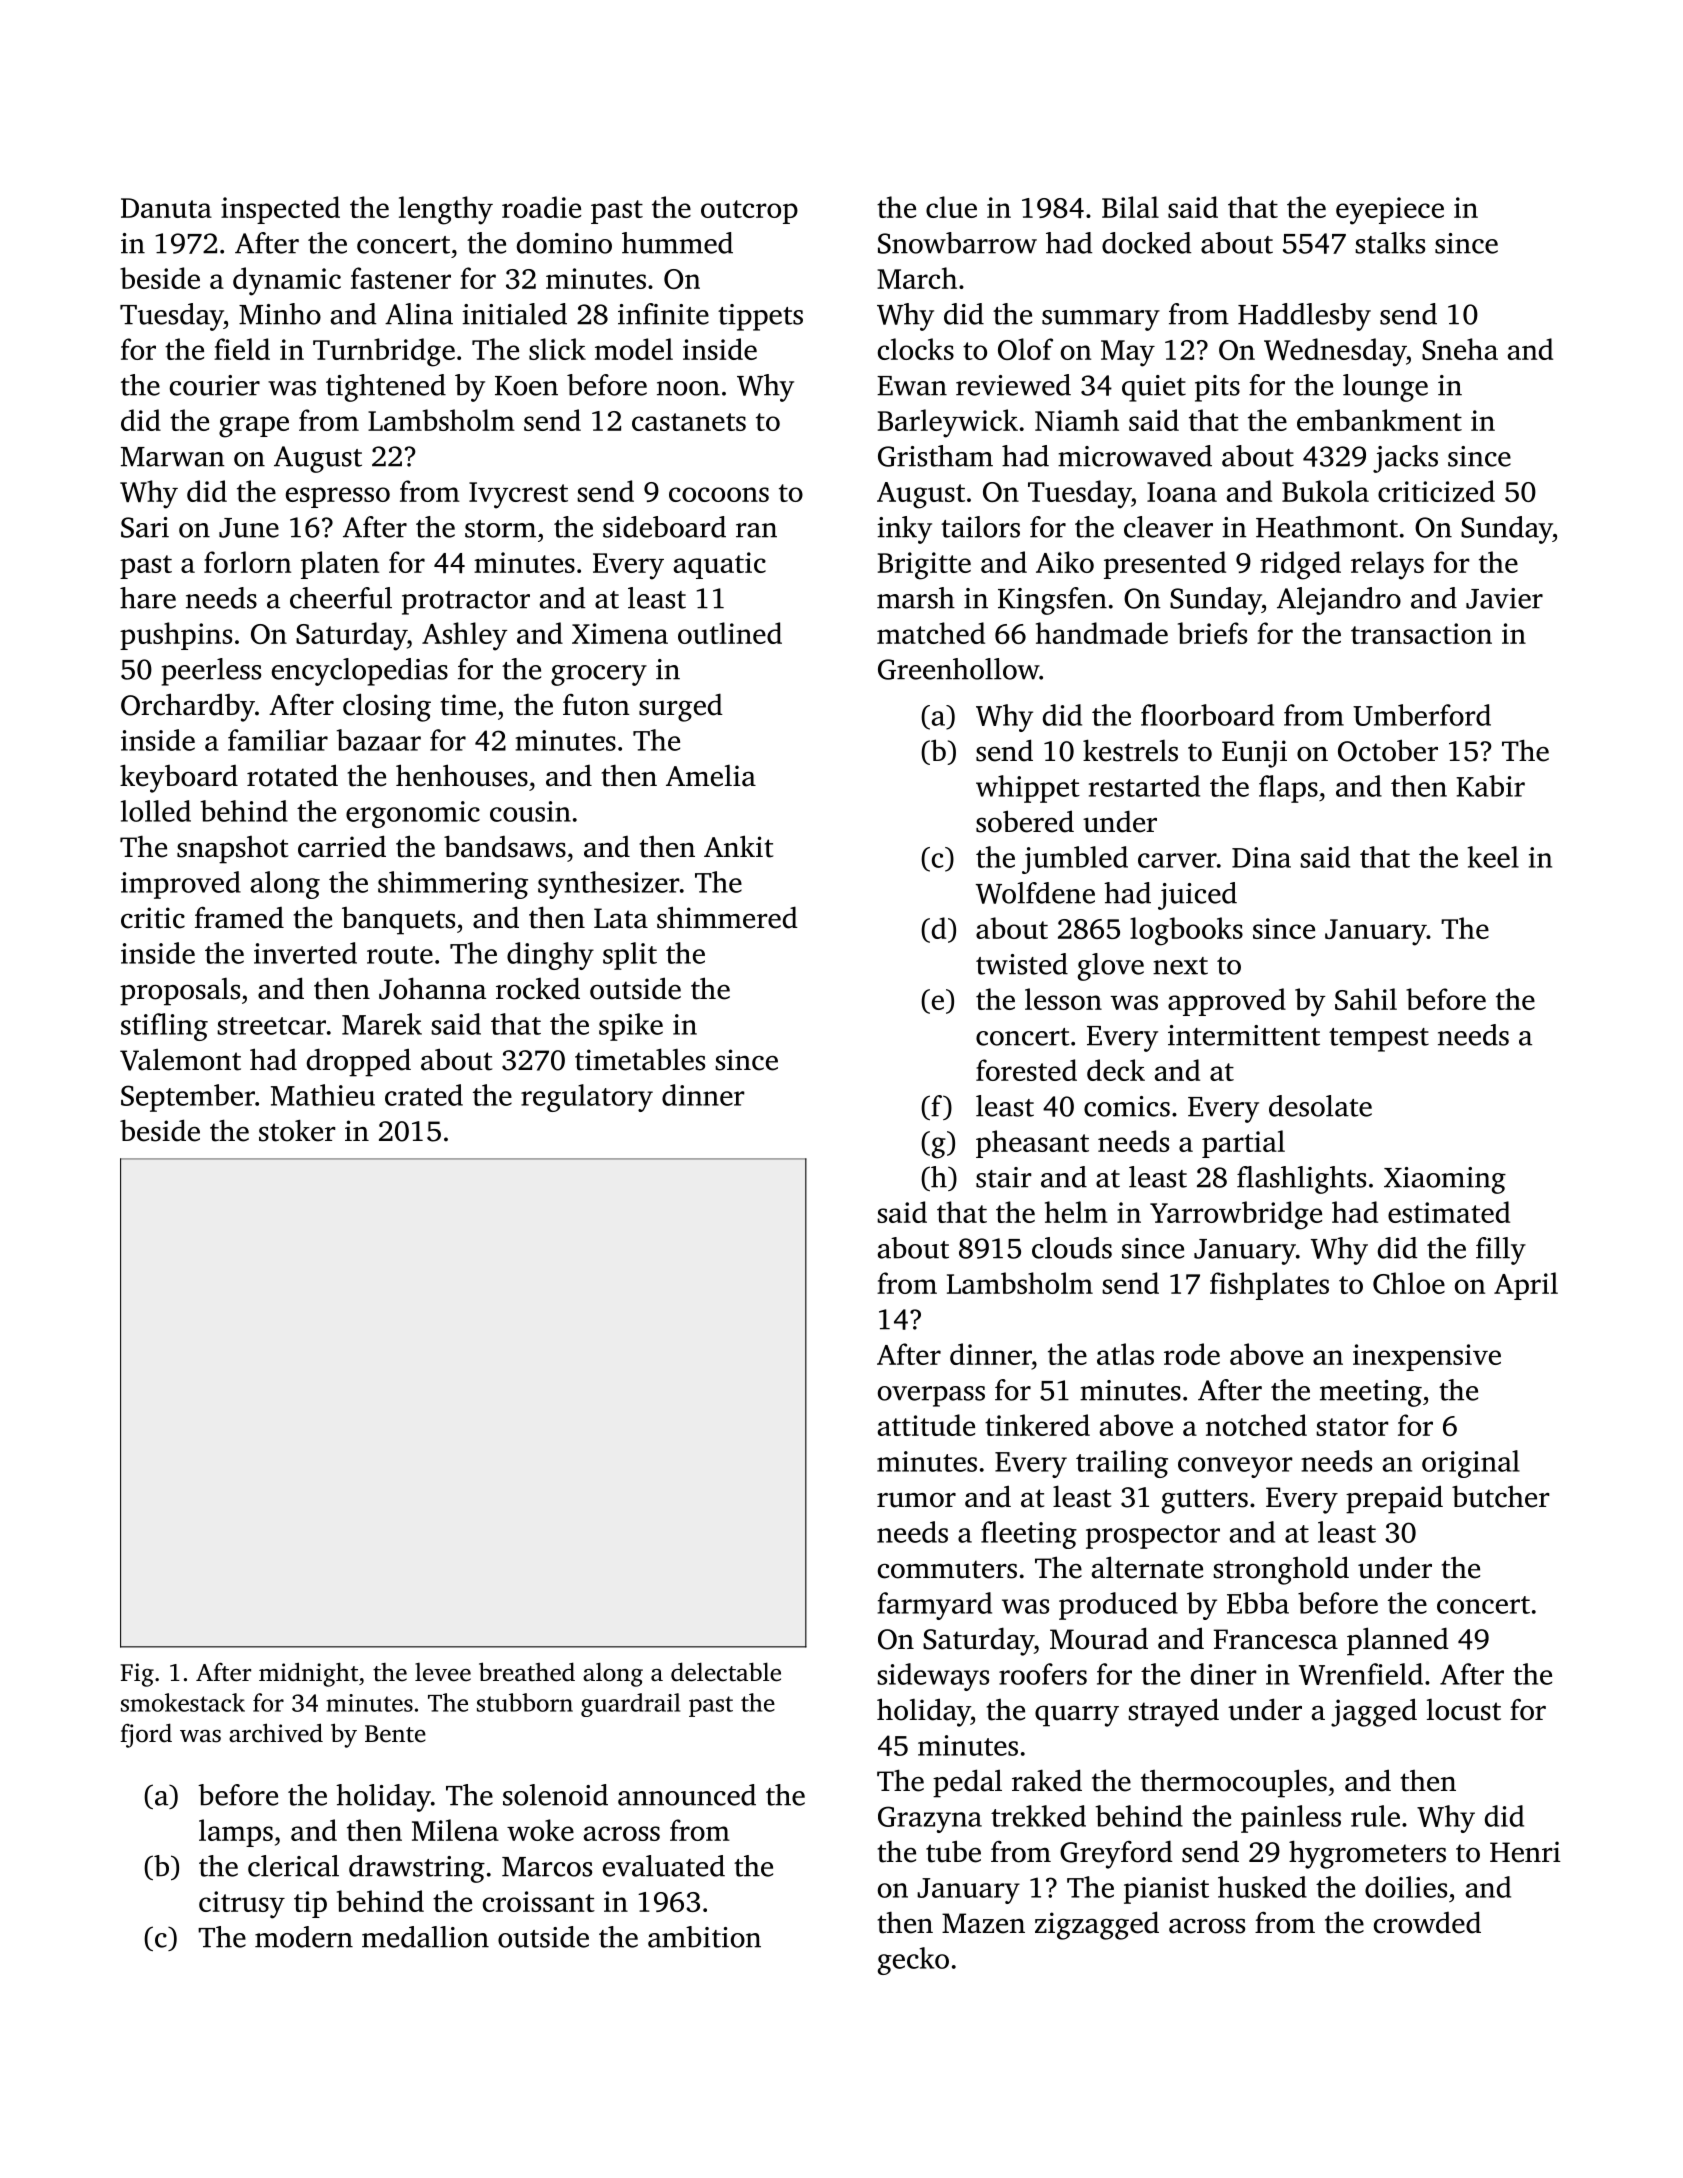 The width and height of the page is (1683, 2178). I want to click on original, so click(1471, 1464).
